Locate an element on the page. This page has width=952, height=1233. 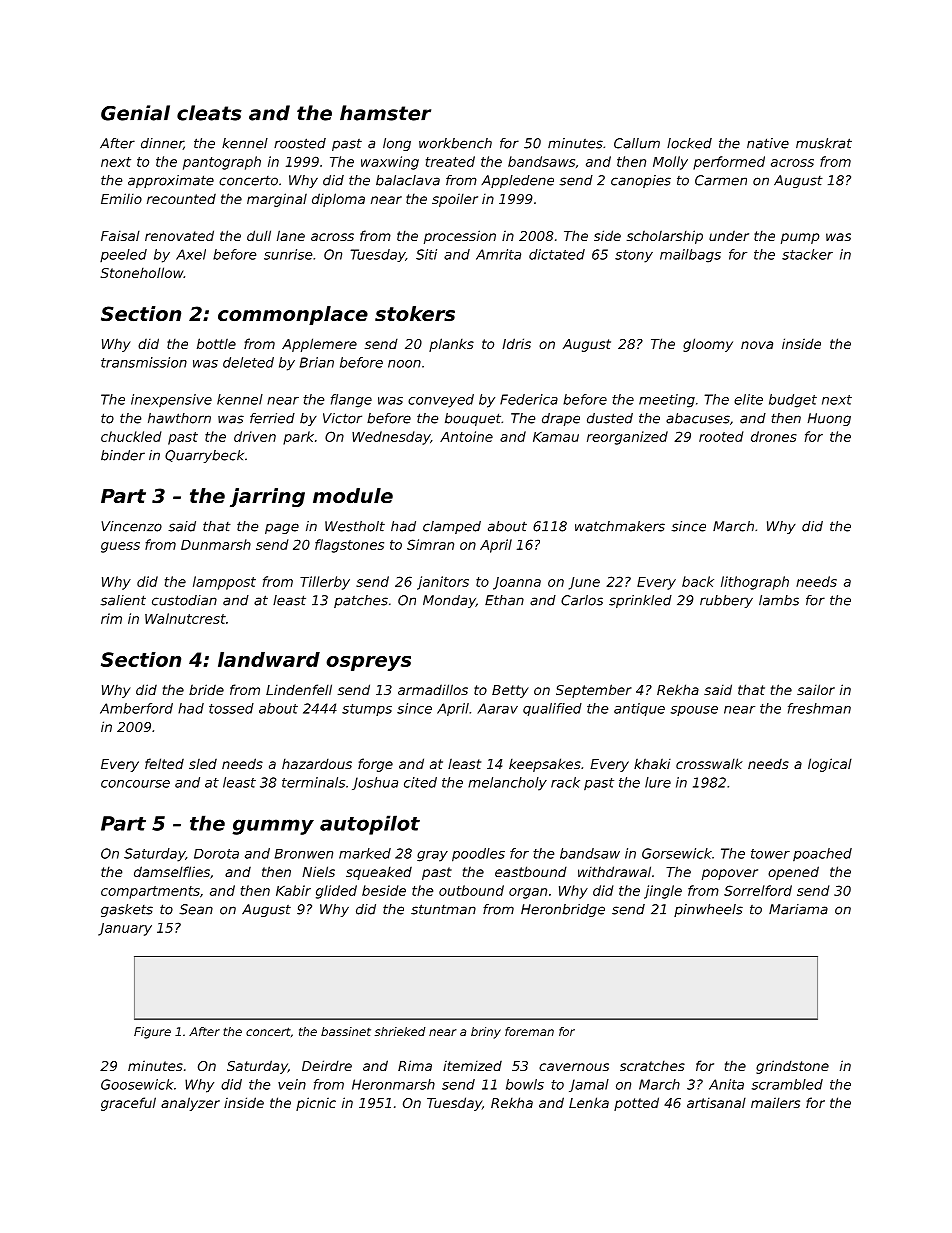
picnic is located at coordinates (316, 1104).
